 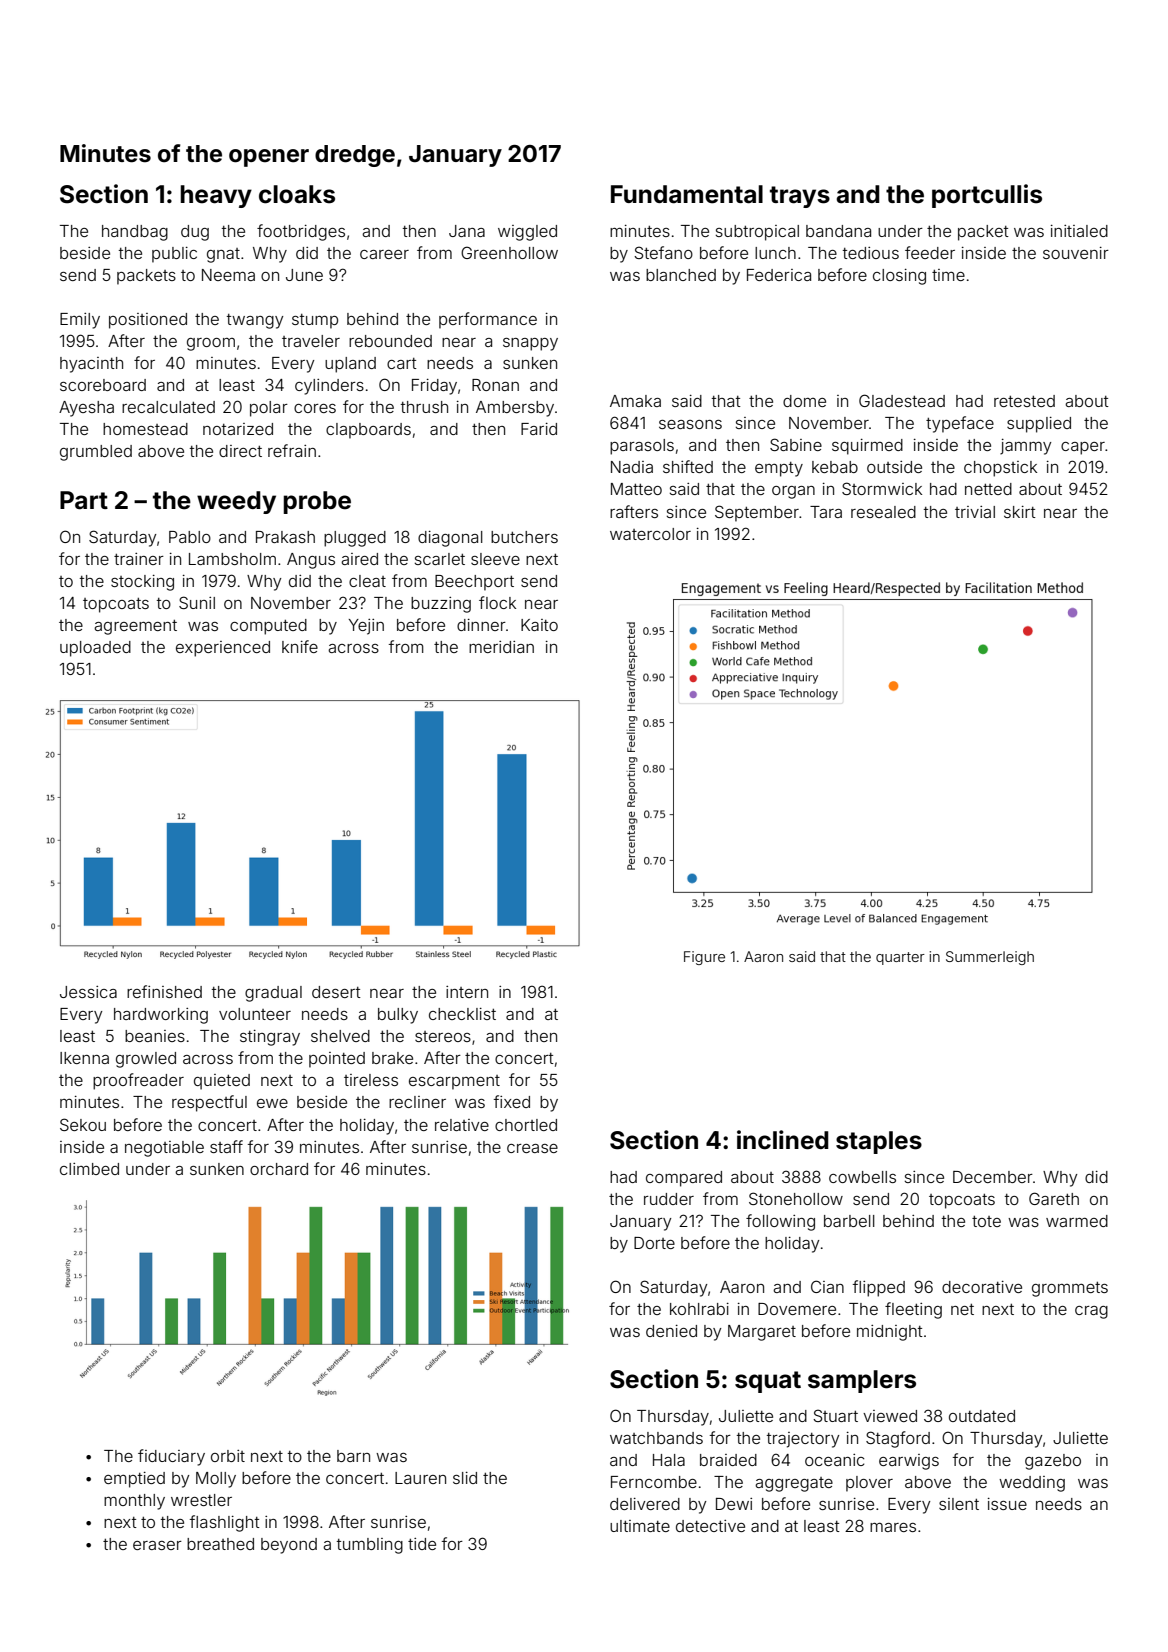 I want to click on skirt, so click(x=1020, y=512).
